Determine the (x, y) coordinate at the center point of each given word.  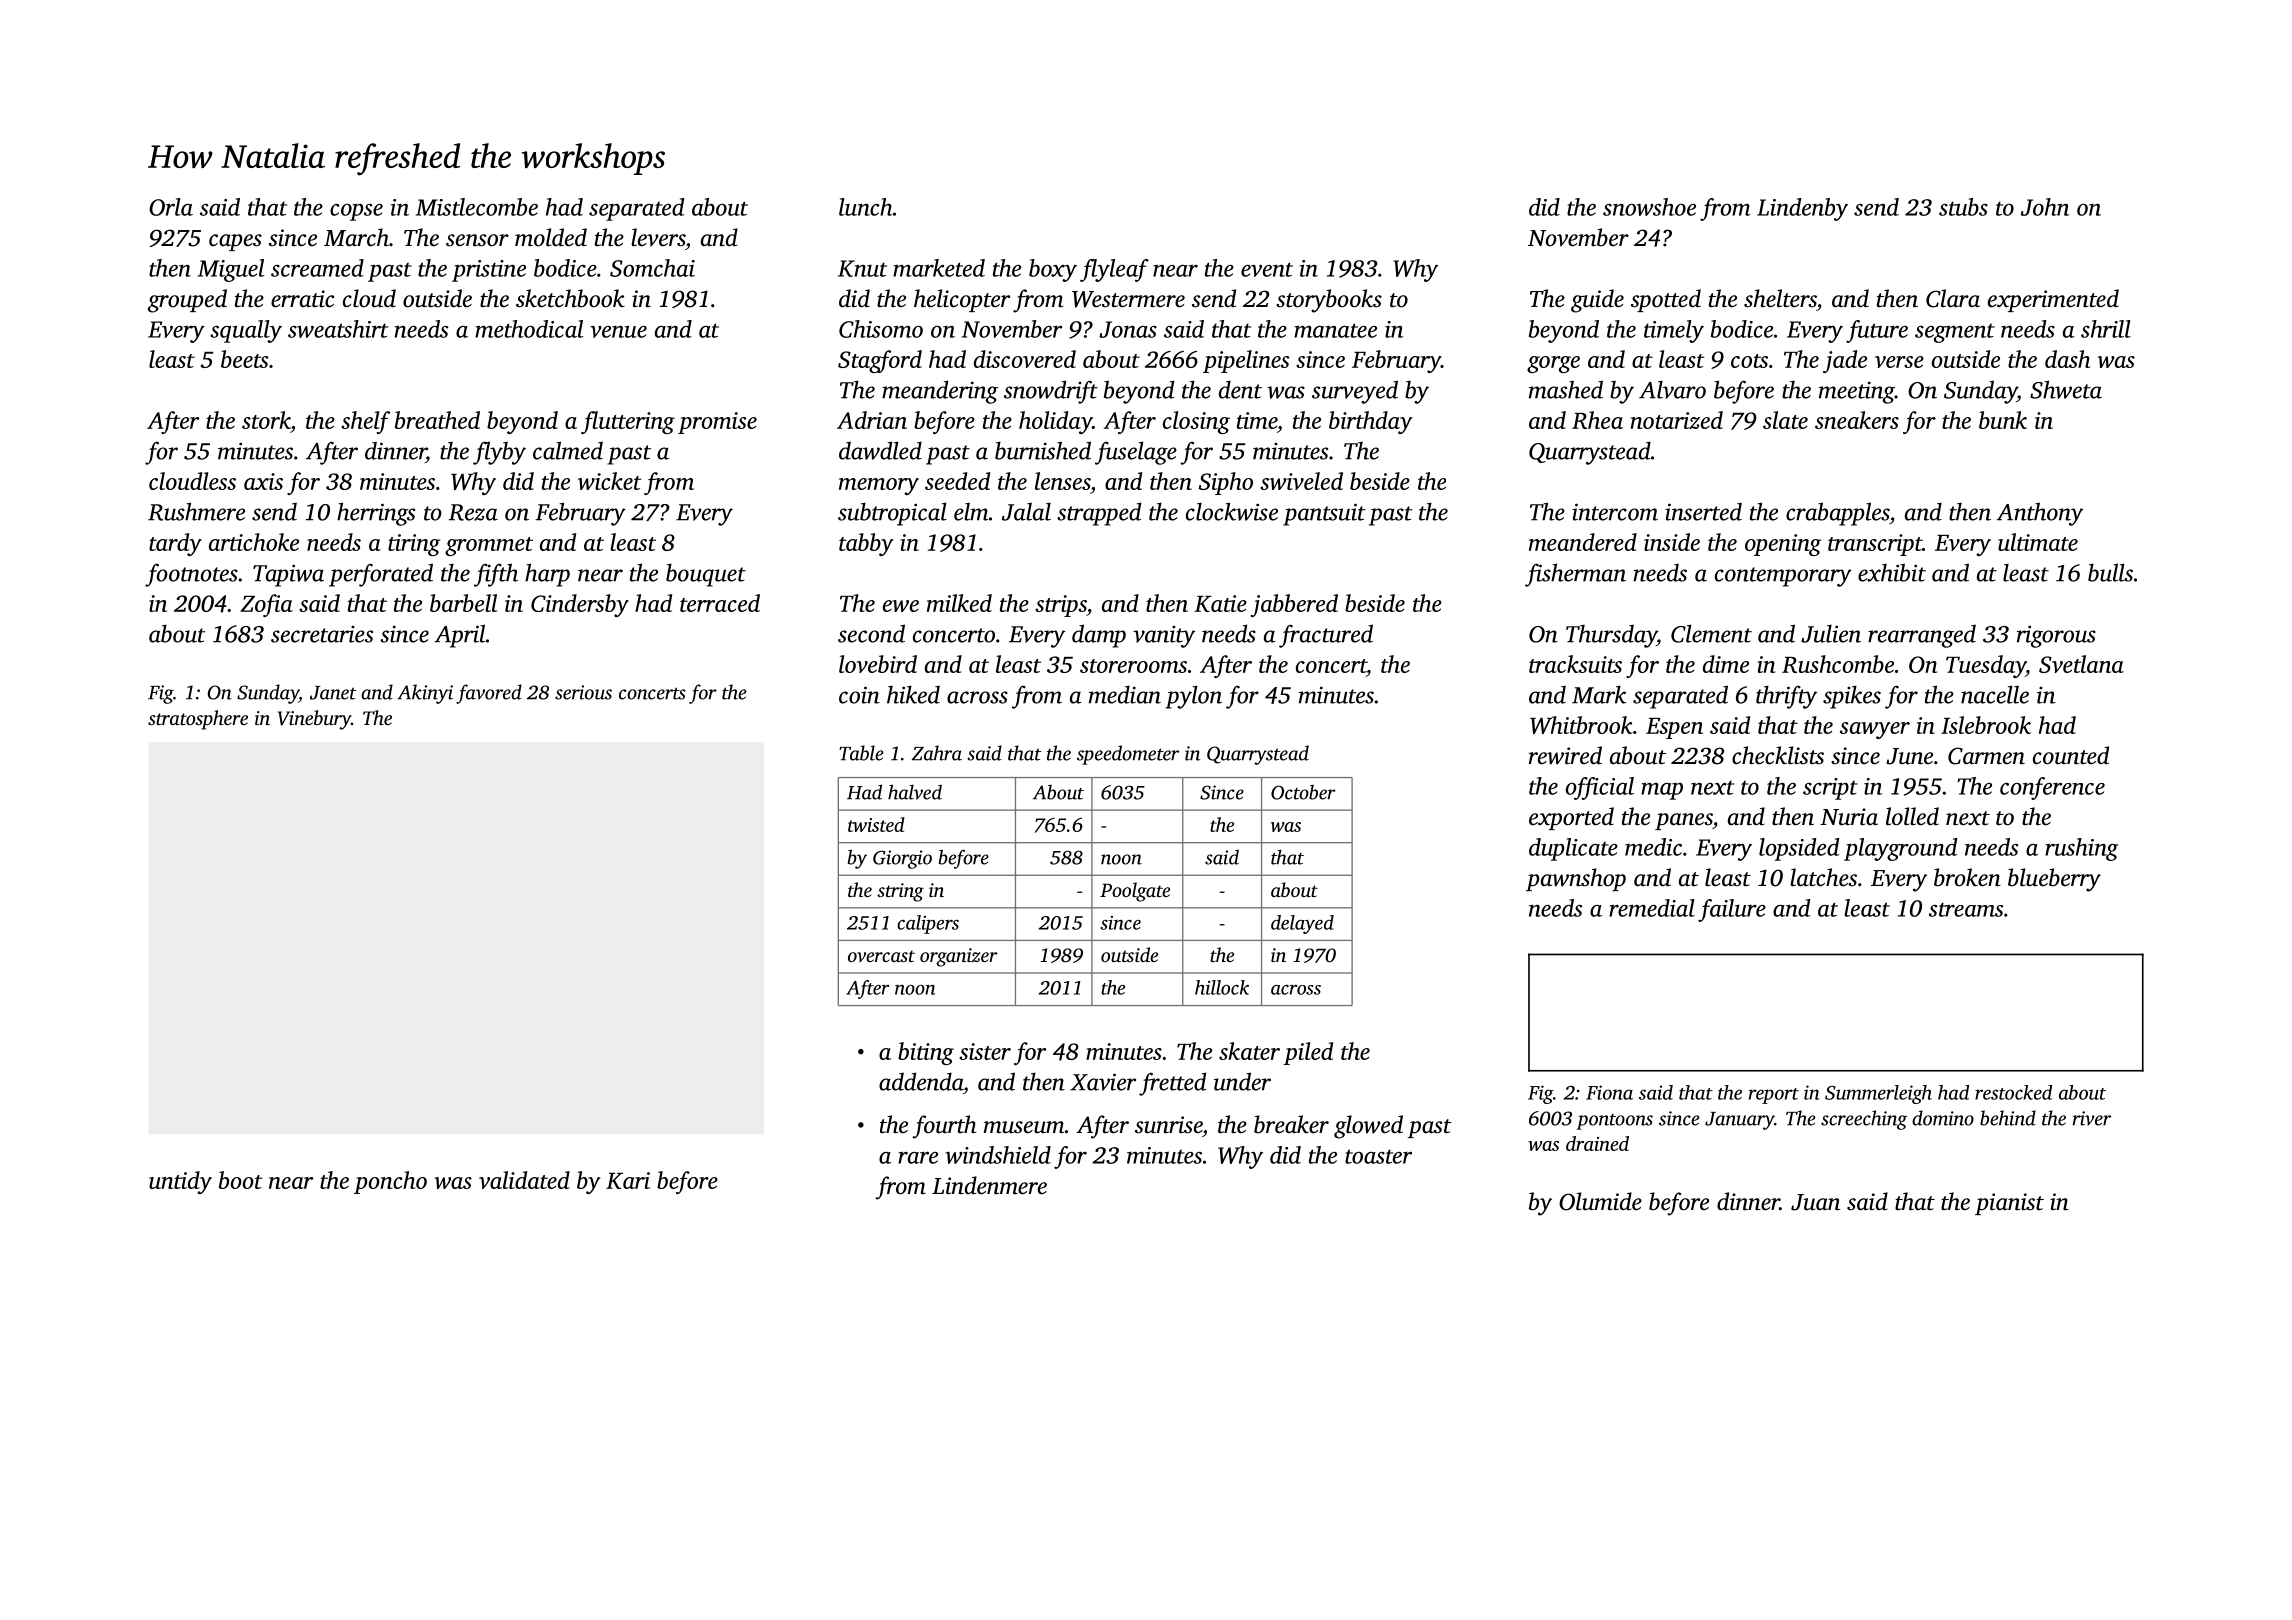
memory (879, 486)
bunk (2003, 420)
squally (246, 331)
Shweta (2066, 389)
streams (1966, 909)
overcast (881, 956)
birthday (1370, 422)
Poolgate (1135, 892)
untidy (180, 1182)
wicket (609, 481)
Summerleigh (1878, 1094)
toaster (1378, 1156)
